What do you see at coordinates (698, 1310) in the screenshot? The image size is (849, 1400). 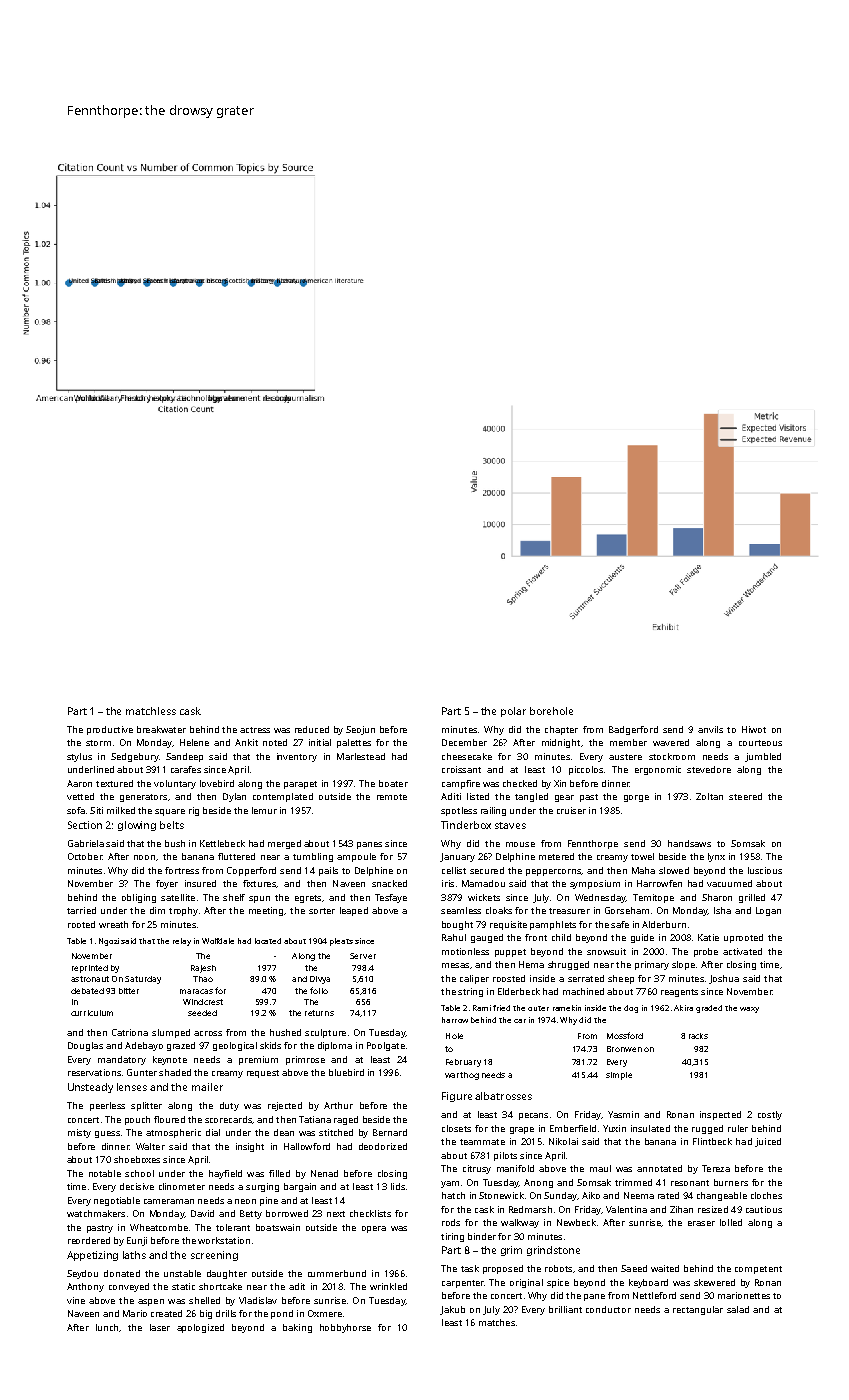 I see `rectangular` at bounding box center [698, 1310].
